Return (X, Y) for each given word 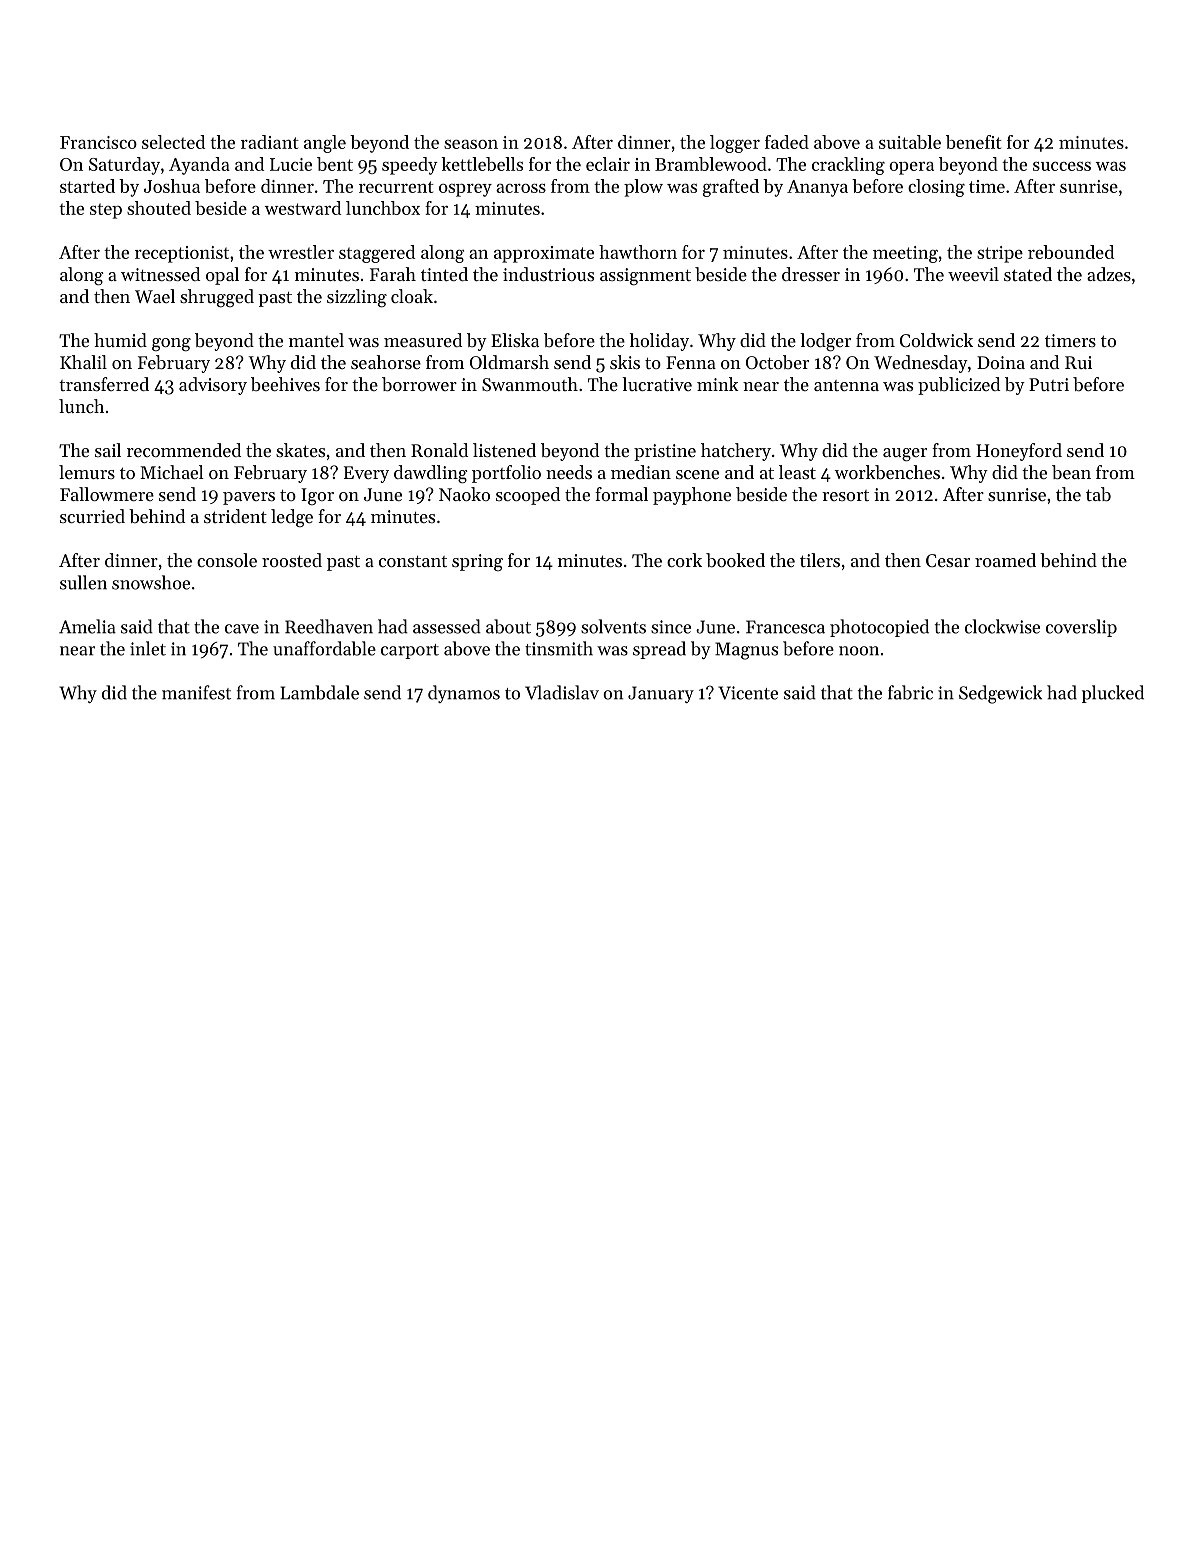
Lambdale (319, 692)
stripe (1000, 254)
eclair (608, 164)
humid (120, 340)
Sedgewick (1000, 694)
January (661, 694)
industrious (548, 274)
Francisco (98, 142)
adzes (1109, 274)
